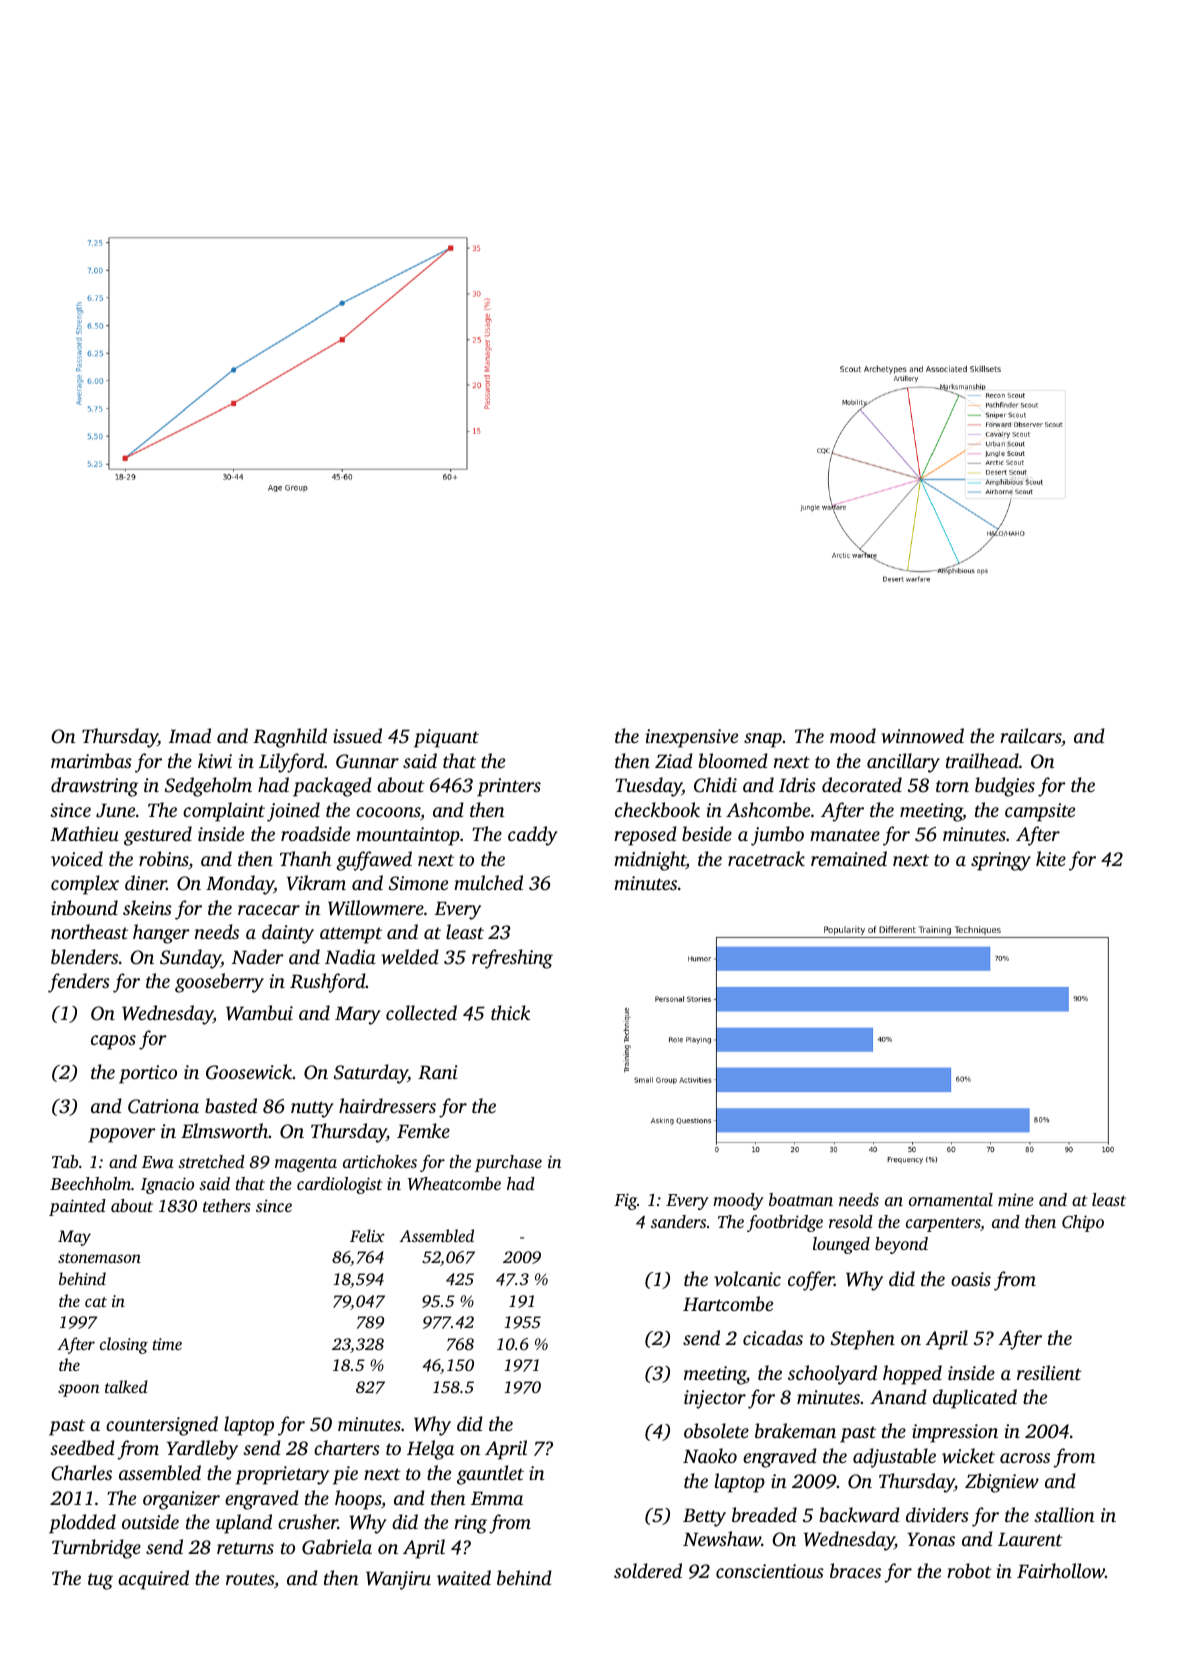 The width and height of the image is (1177, 1665). I want to click on obsolete, so click(716, 1430).
